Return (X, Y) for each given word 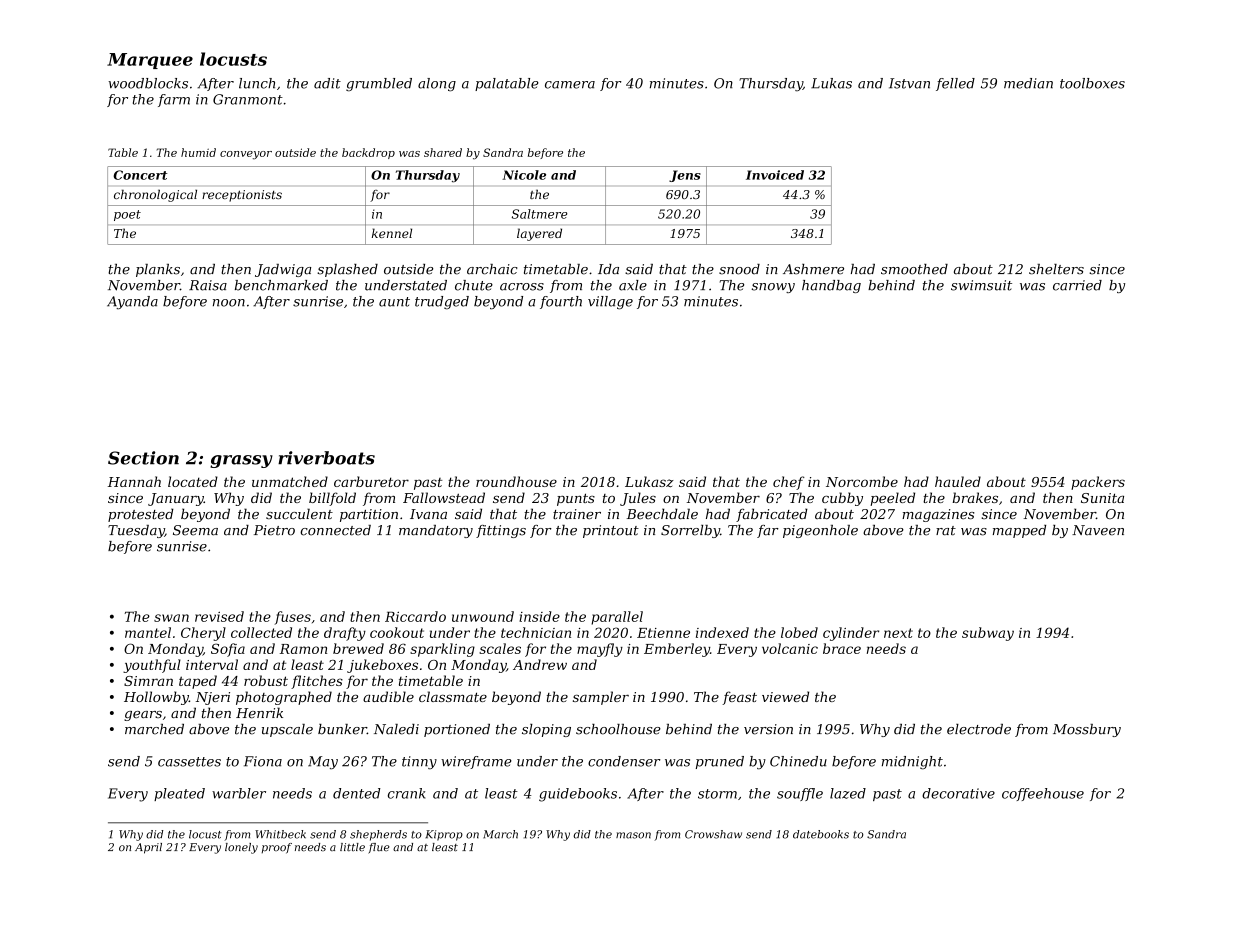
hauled (958, 481)
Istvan (909, 83)
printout (611, 531)
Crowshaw (713, 834)
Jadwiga (283, 270)
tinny (419, 763)
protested (141, 515)
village (610, 303)
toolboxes (1092, 83)
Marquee (150, 61)
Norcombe (862, 481)
